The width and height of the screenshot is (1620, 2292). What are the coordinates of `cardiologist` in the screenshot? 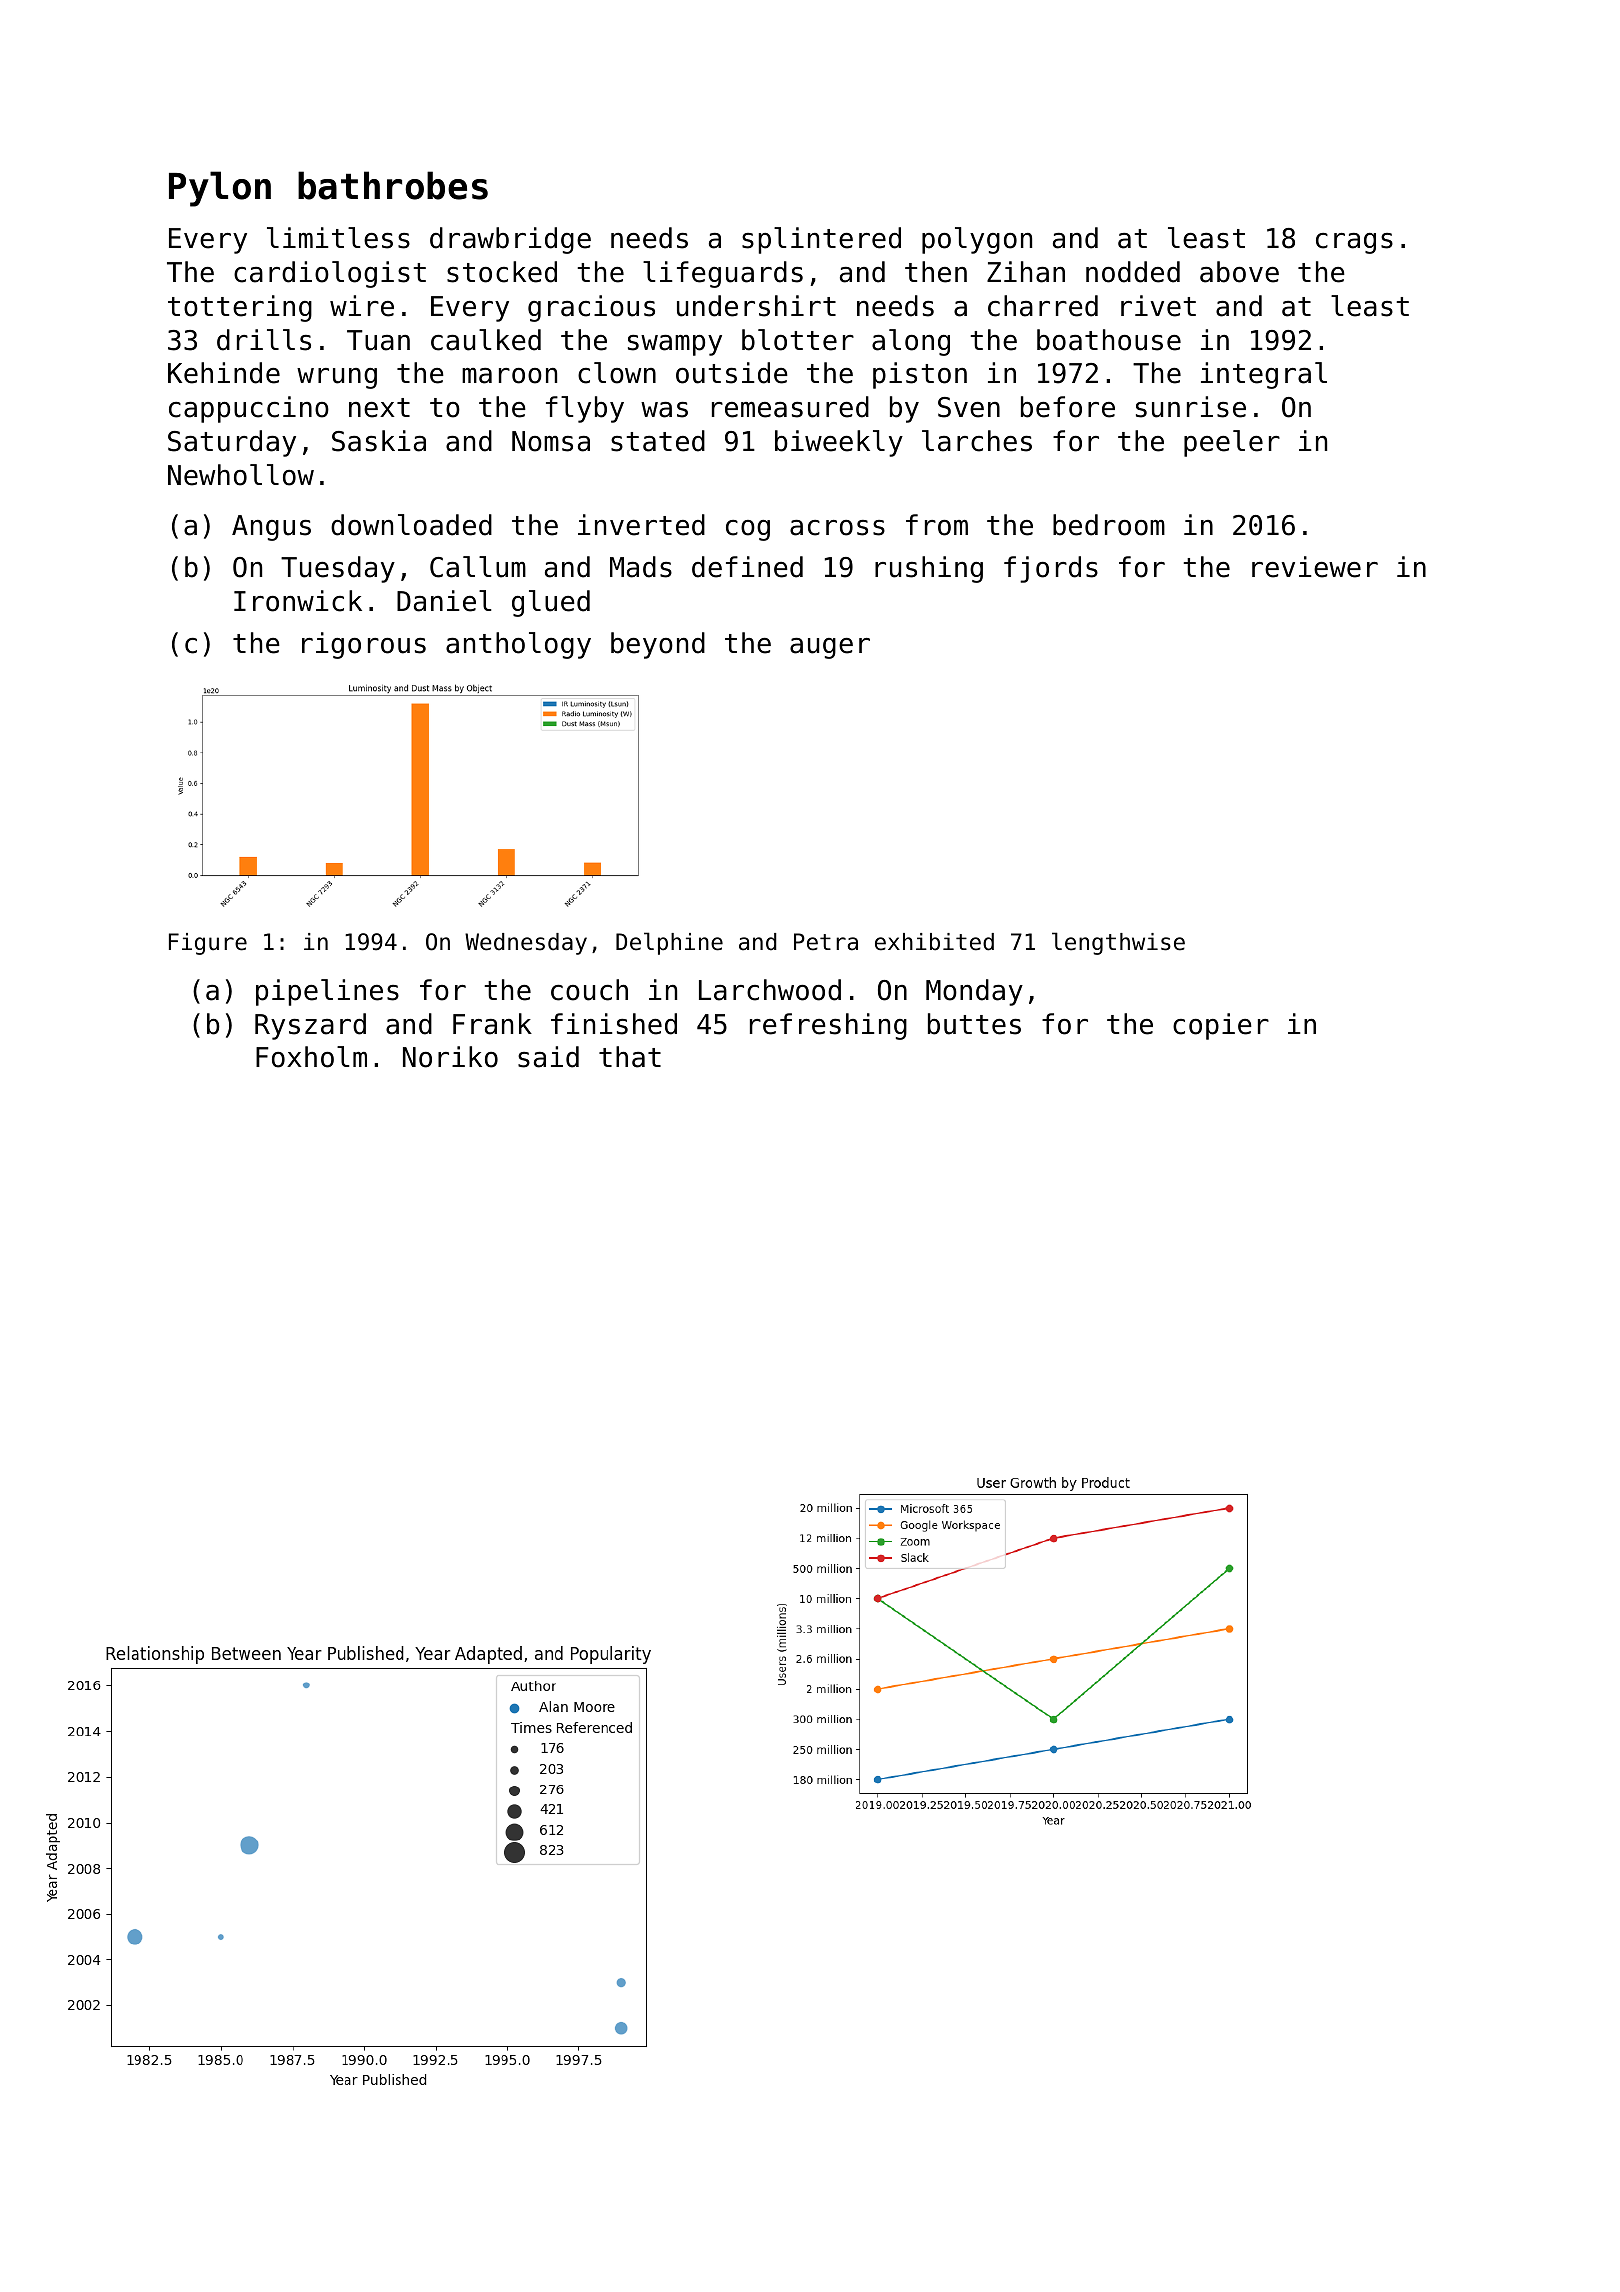 It's located at (330, 274).
